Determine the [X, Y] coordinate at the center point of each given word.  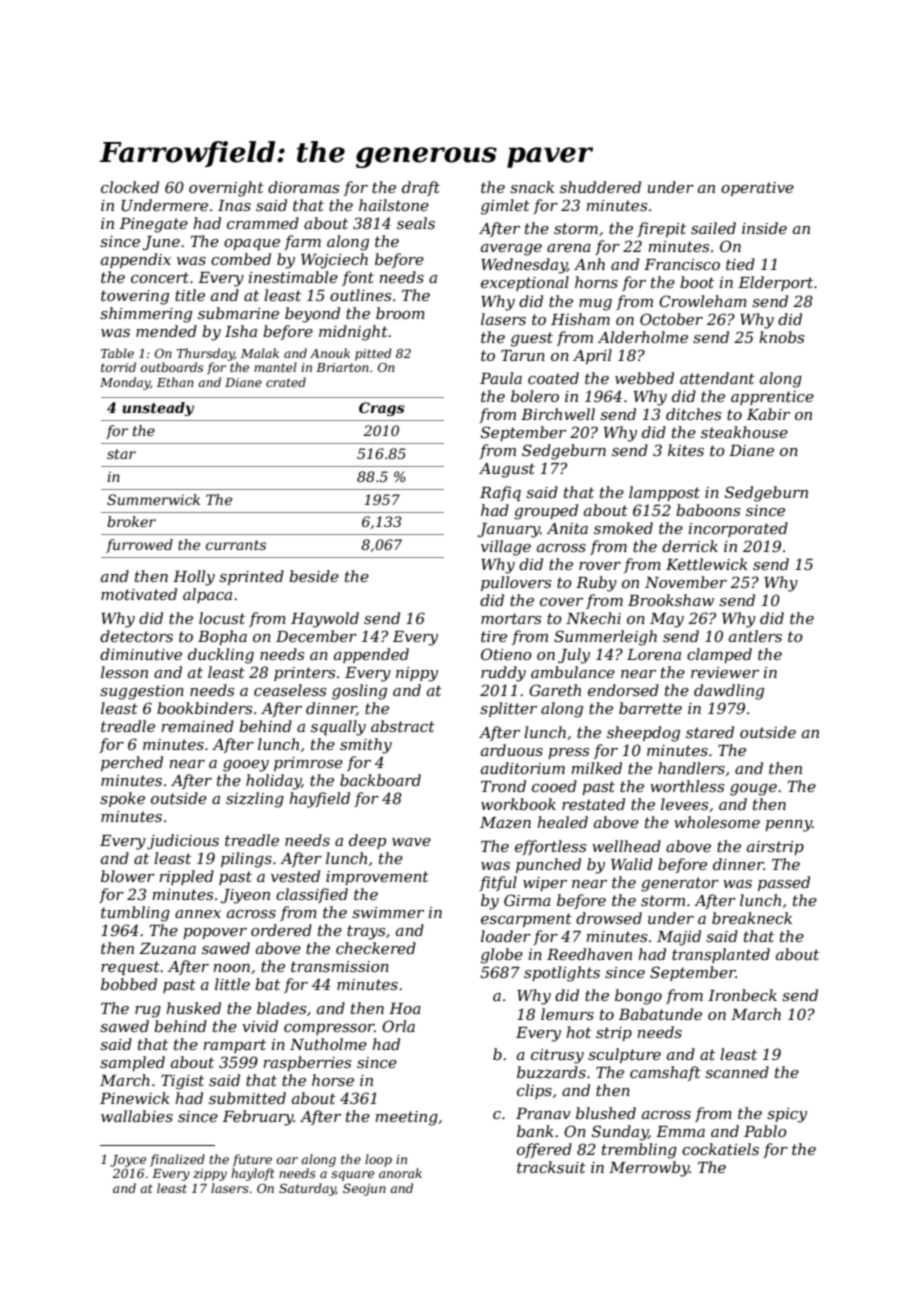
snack [532, 187]
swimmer [388, 912]
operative [757, 189]
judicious [183, 842]
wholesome [717, 822]
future [252, 1160]
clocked [130, 187]
